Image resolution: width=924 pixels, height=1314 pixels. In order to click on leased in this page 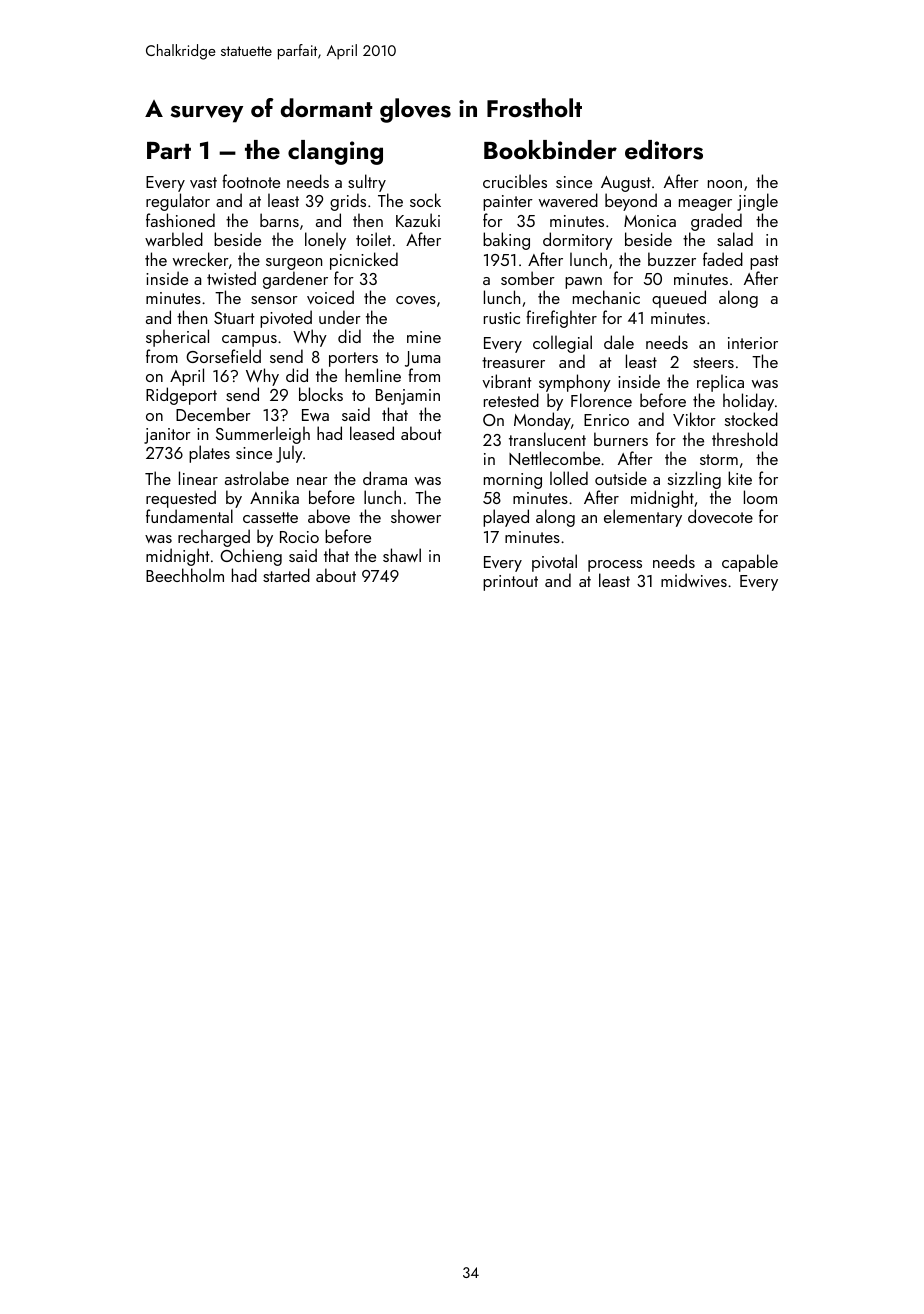, I will do `click(372, 433)`.
